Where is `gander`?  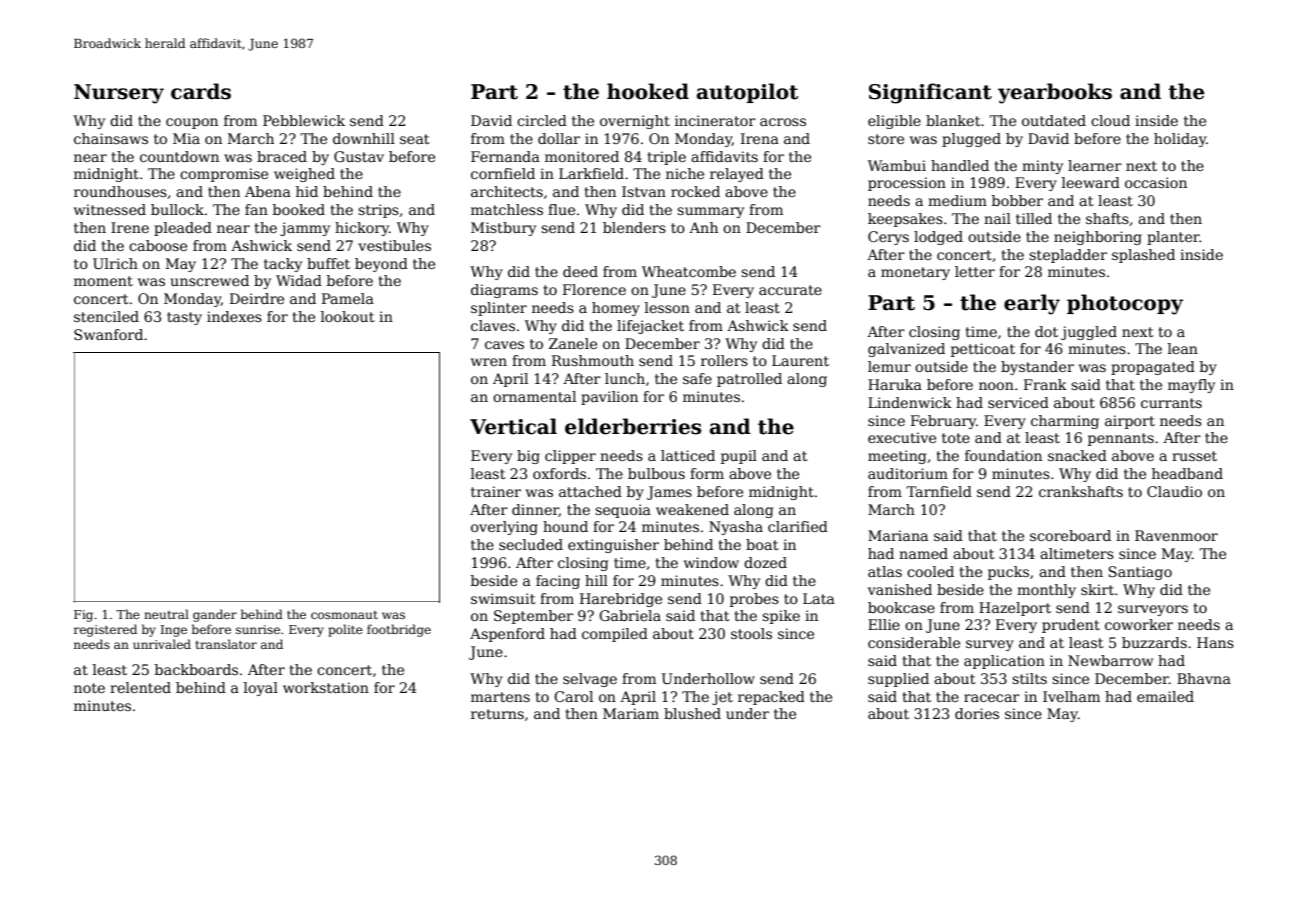
gander is located at coordinates (215, 615).
